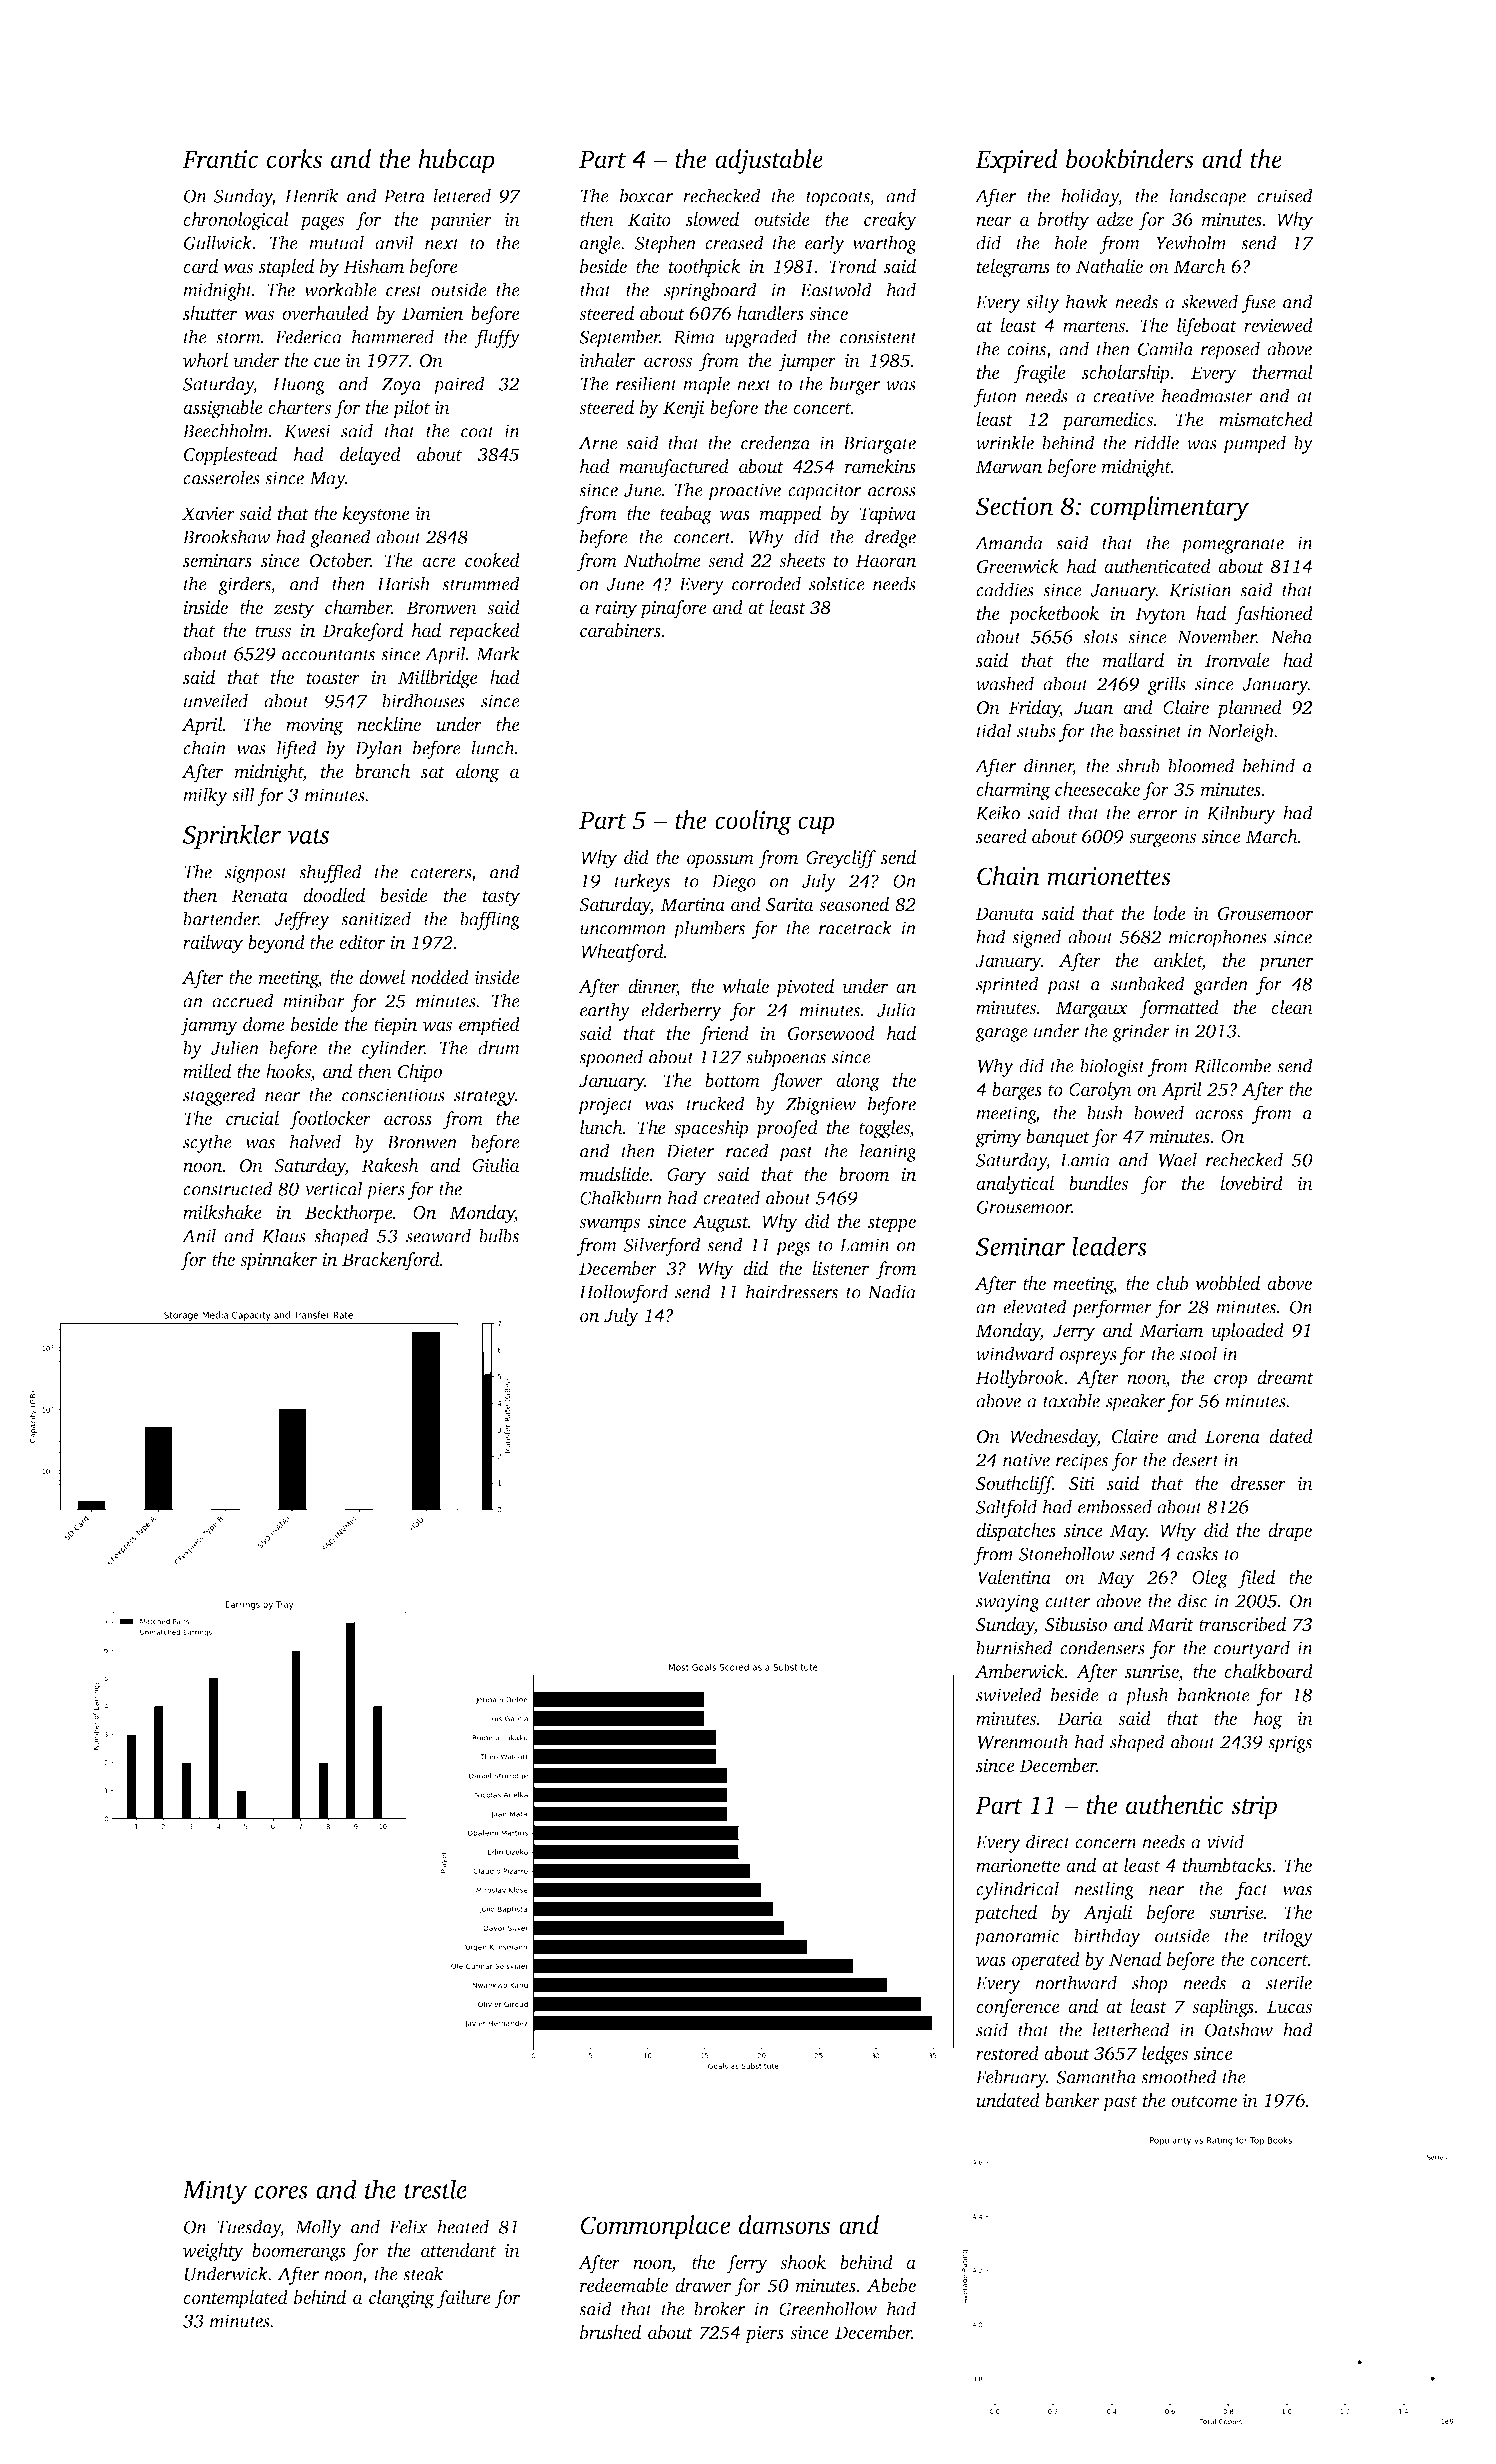  Describe the element at coordinates (308, 836) in the screenshot. I see `vats` at that location.
